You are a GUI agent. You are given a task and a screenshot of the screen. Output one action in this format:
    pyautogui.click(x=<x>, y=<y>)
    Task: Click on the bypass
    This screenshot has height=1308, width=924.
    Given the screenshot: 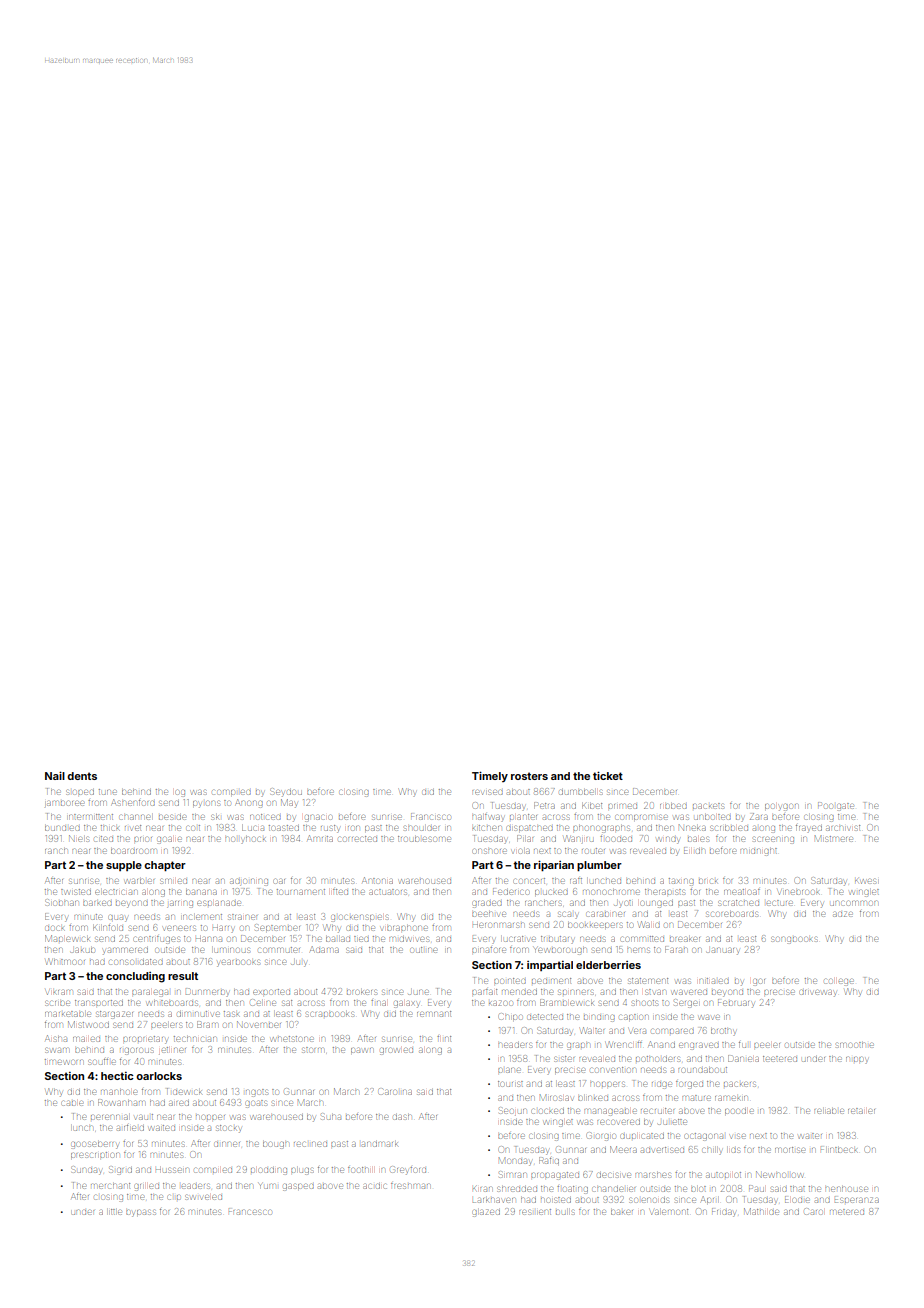 What is the action you would take?
    pyautogui.click(x=141, y=1213)
